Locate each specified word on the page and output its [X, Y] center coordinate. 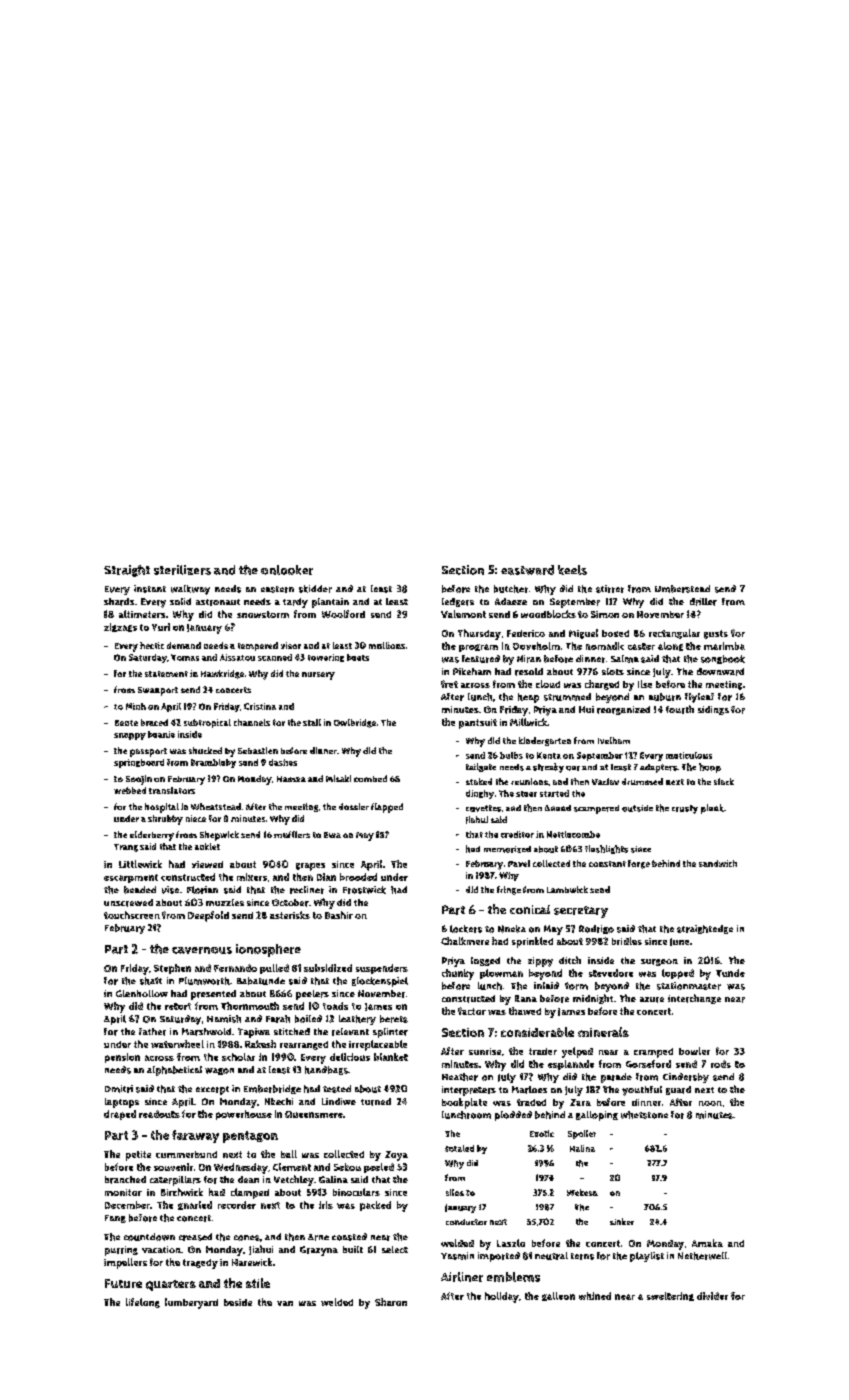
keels [572, 570]
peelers [312, 995]
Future [123, 1283]
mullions [387, 645]
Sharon [391, 1302]
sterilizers [182, 570]
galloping [597, 1116]
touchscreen [132, 915]
